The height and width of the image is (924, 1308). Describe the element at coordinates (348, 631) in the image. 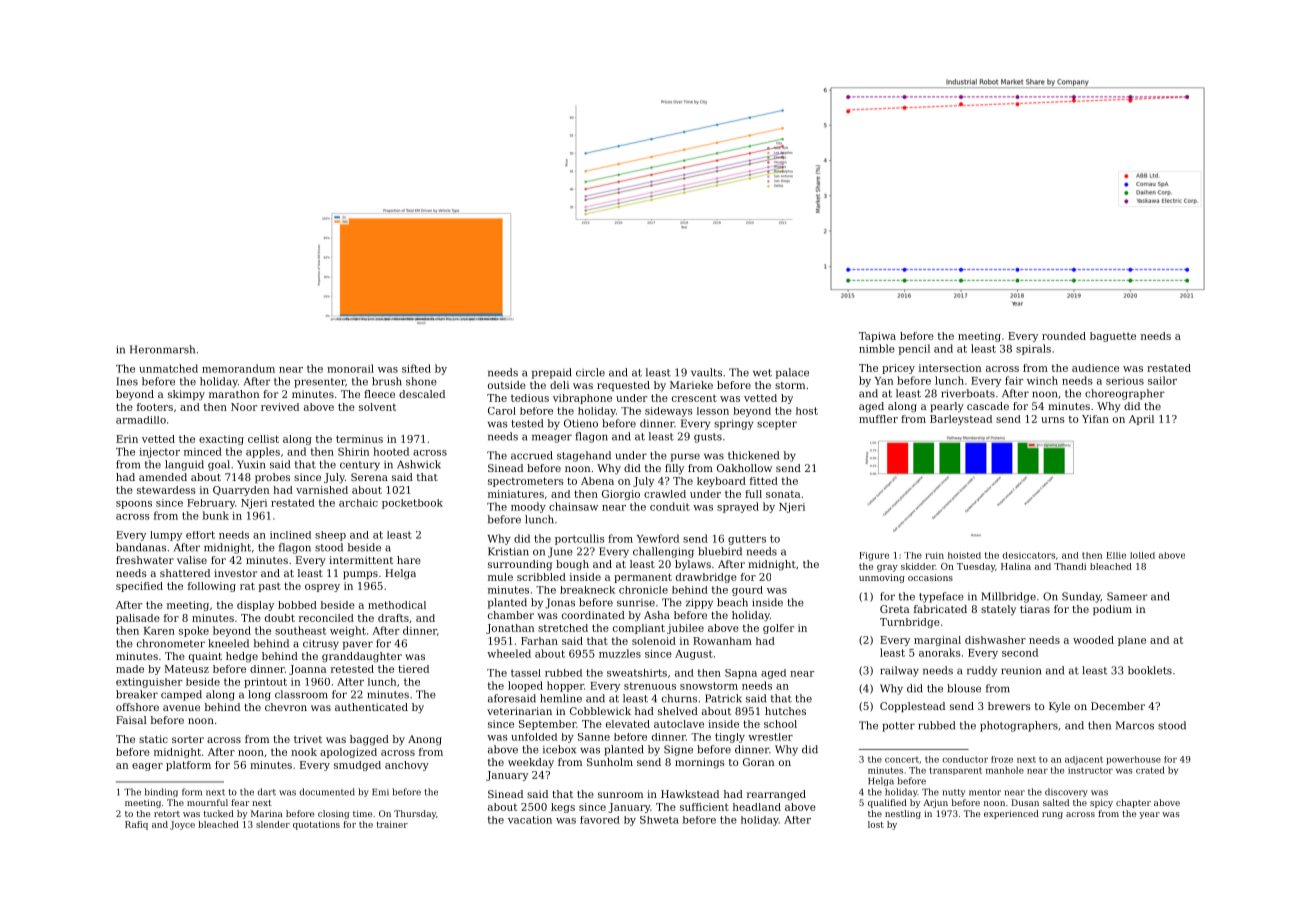

I see `weight` at that location.
